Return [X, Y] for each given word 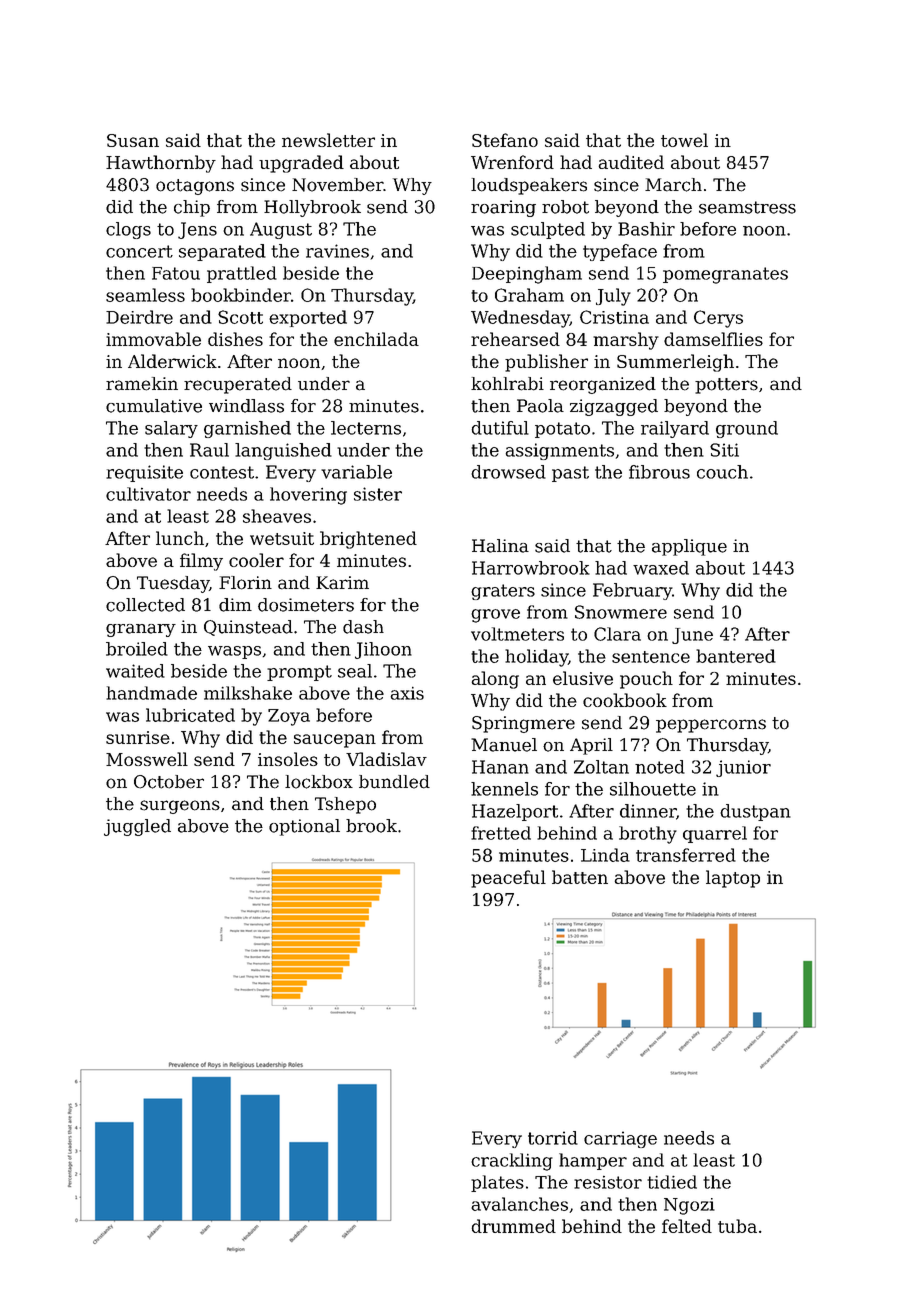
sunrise [138, 737]
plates [497, 1183]
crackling [512, 1162]
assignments [560, 451]
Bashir [646, 229]
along [495, 680]
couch [722, 472]
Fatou [176, 273]
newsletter [328, 140]
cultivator [148, 494]
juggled [137, 827]
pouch [646, 680]
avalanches [519, 1204]
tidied [672, 1182]
